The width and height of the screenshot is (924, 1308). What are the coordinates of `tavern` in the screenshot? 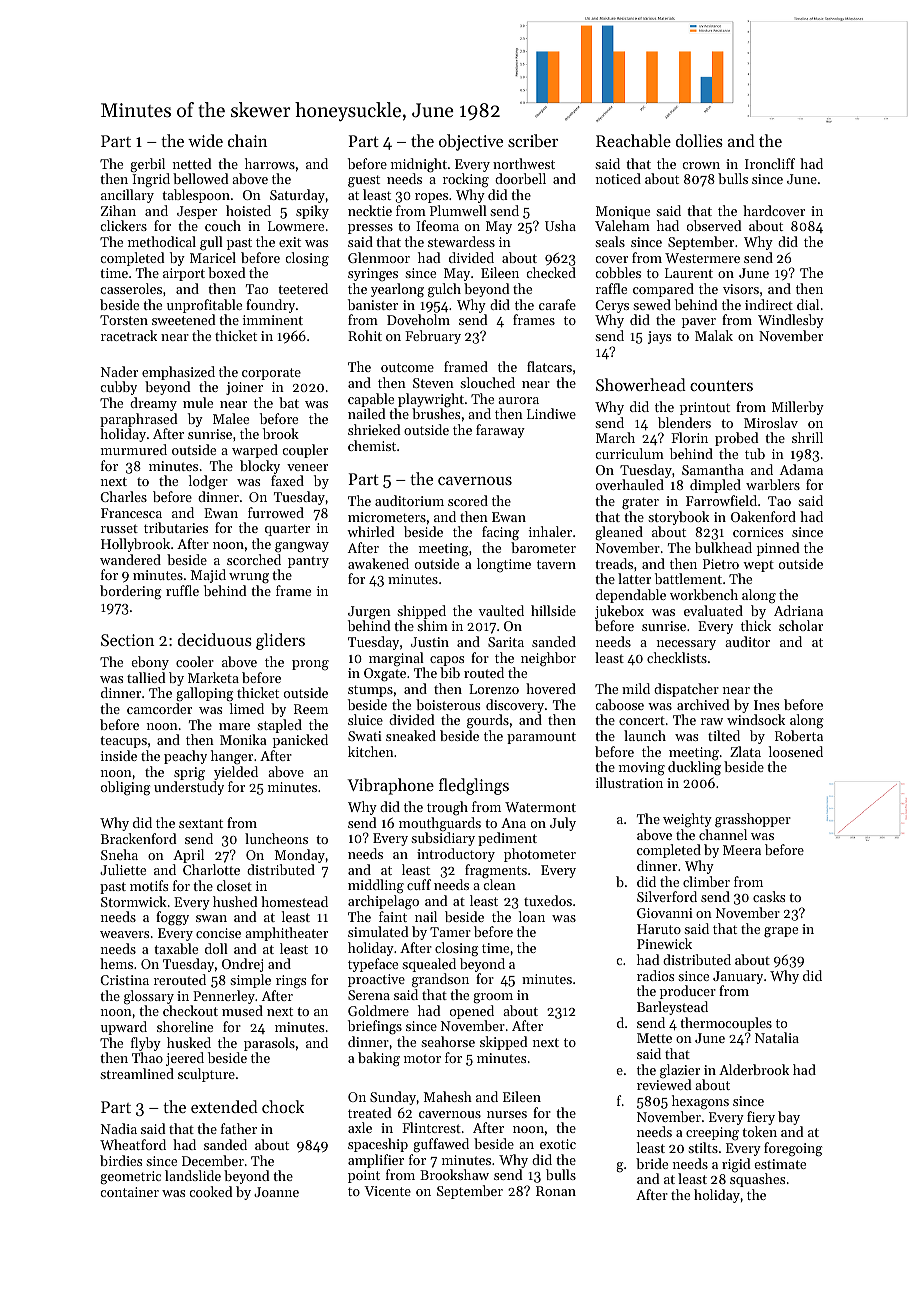 It's located at (556, 564).
